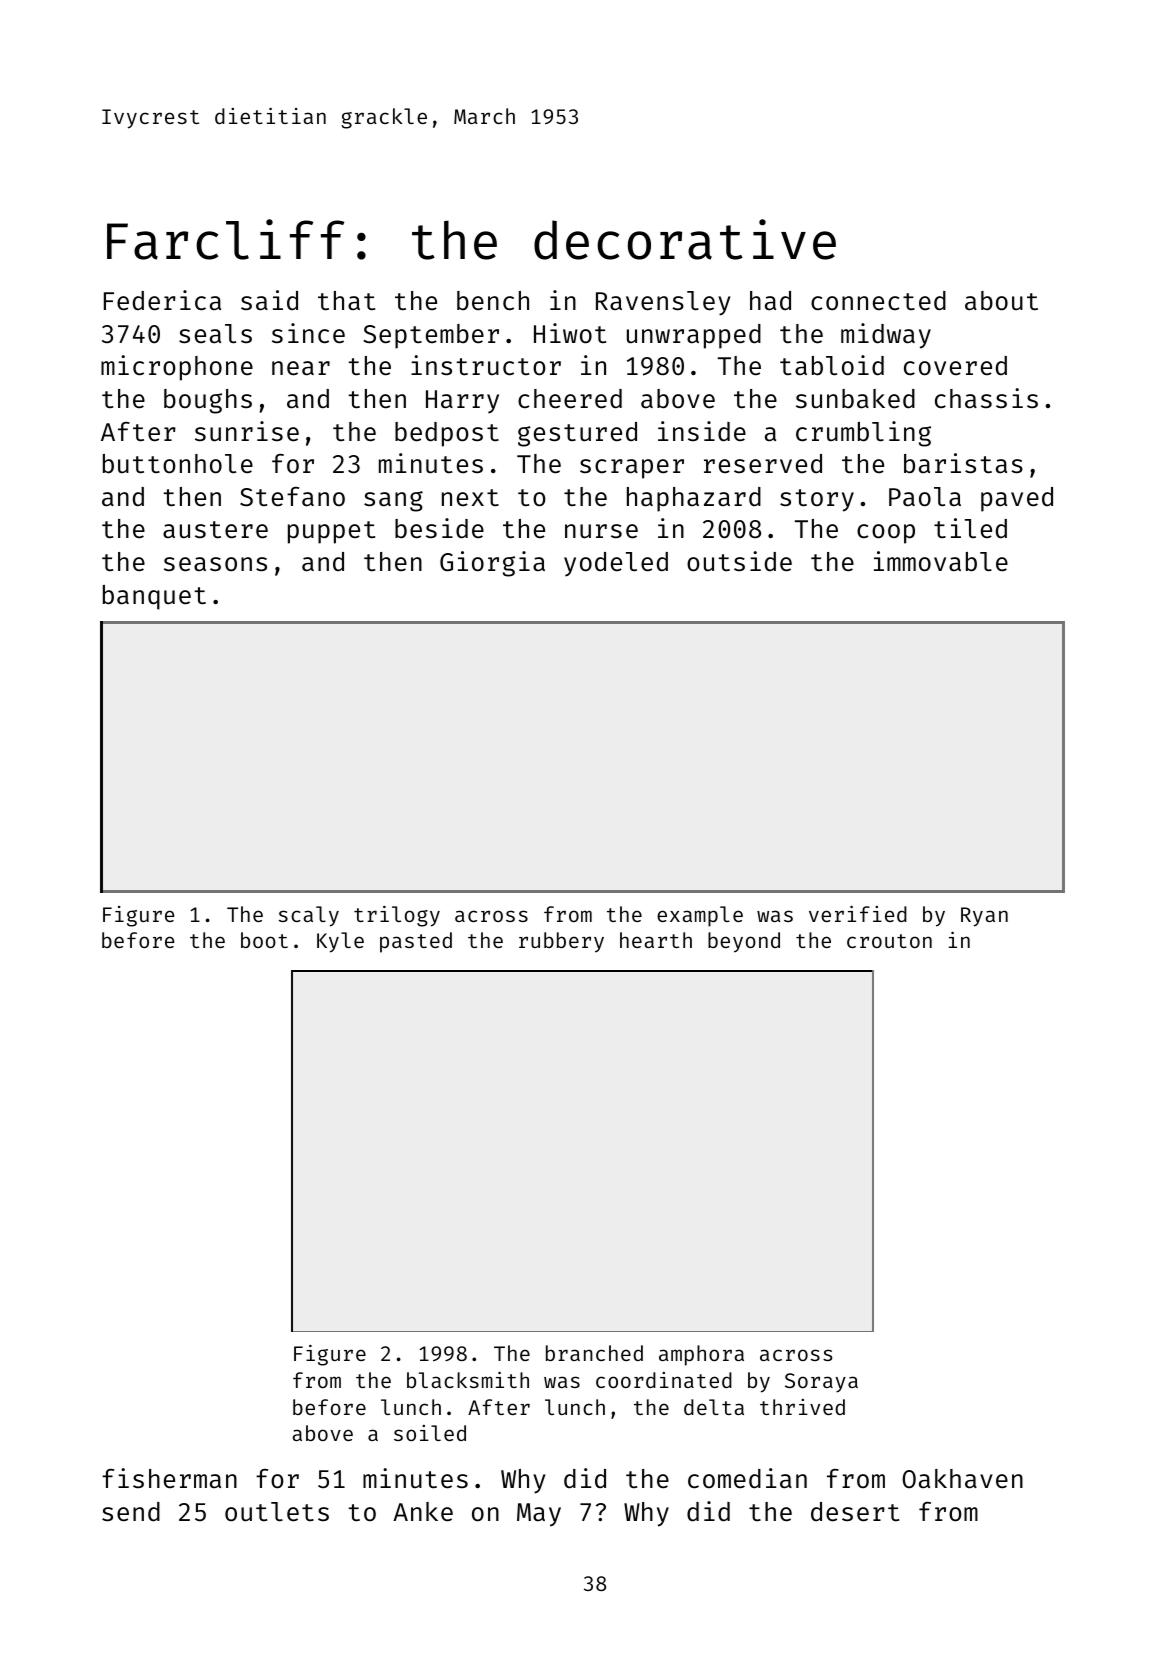  What do you see at coordinates (878, 301) in the screenshot?
I see `connected` at bounding box center [878, 301].
